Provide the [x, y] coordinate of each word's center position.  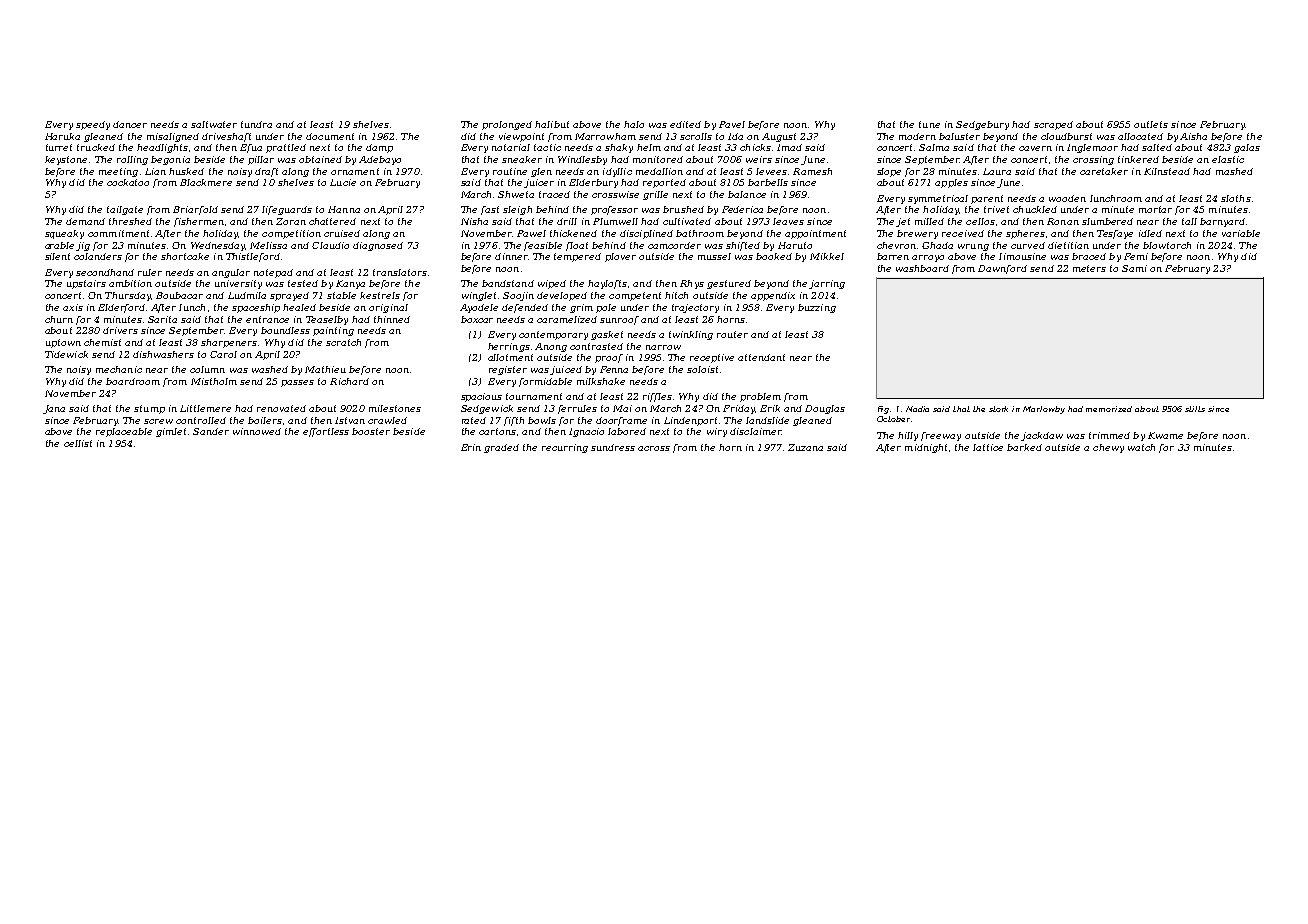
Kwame [1165, 435]
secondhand [105, 272]
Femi [1136, 256]
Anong [551, 347]
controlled [201, 420]
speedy [93, 125]
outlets [1151, 124]
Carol [223, 354]
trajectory [695, 308]
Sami [1134, 268]
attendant [761, 357]
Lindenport [690, 421]
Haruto [795, 245]
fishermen [199, 222]
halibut [552, 124]
